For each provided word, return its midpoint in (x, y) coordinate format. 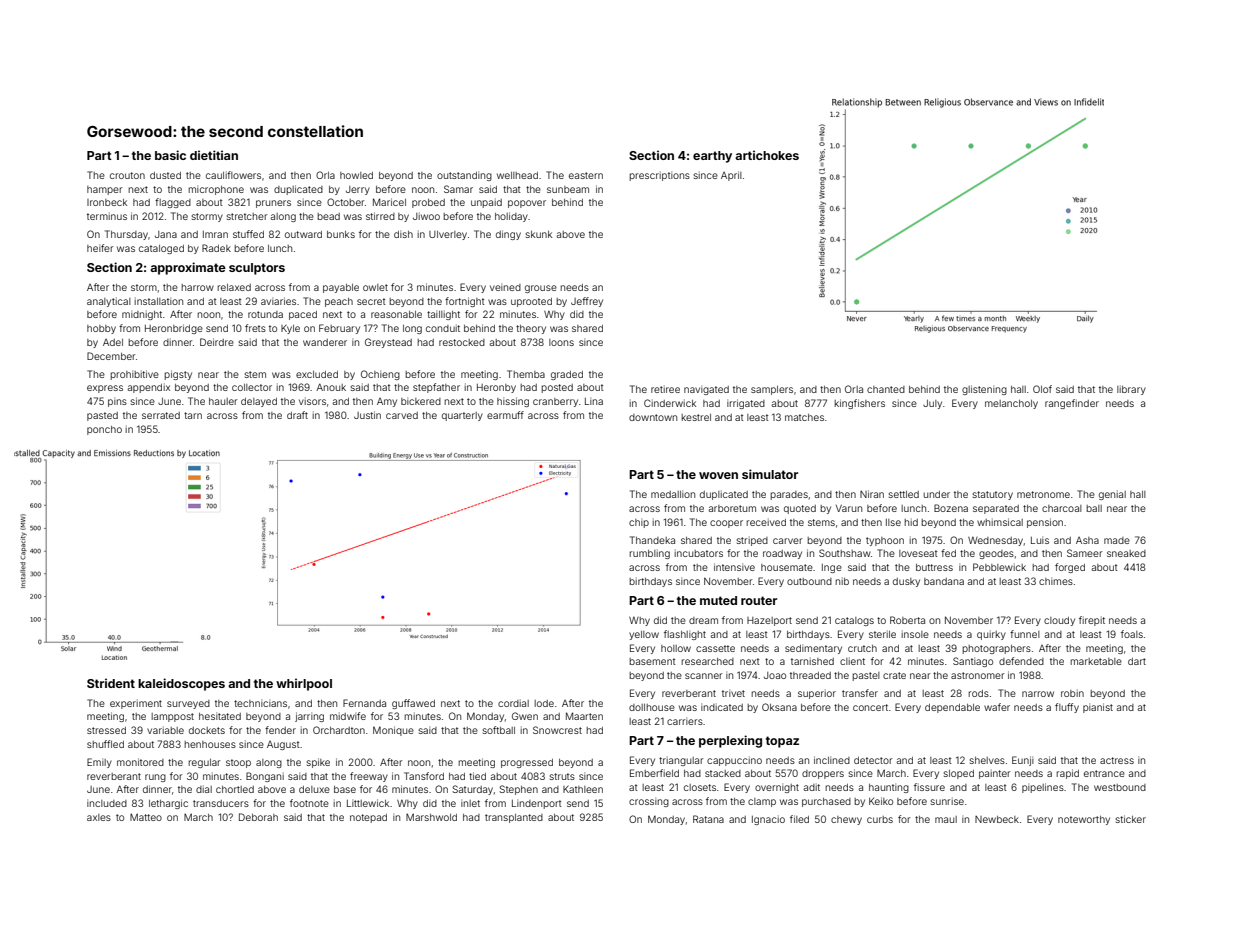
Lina (594, 401)
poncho (104, 430)
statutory (993, 495)
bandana (944, 581)
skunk (539, 234)
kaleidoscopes (181, 684)
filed (799, 819)
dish (403, 234)
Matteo (146, 817)
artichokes (767, 155)
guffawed (413, 704)
